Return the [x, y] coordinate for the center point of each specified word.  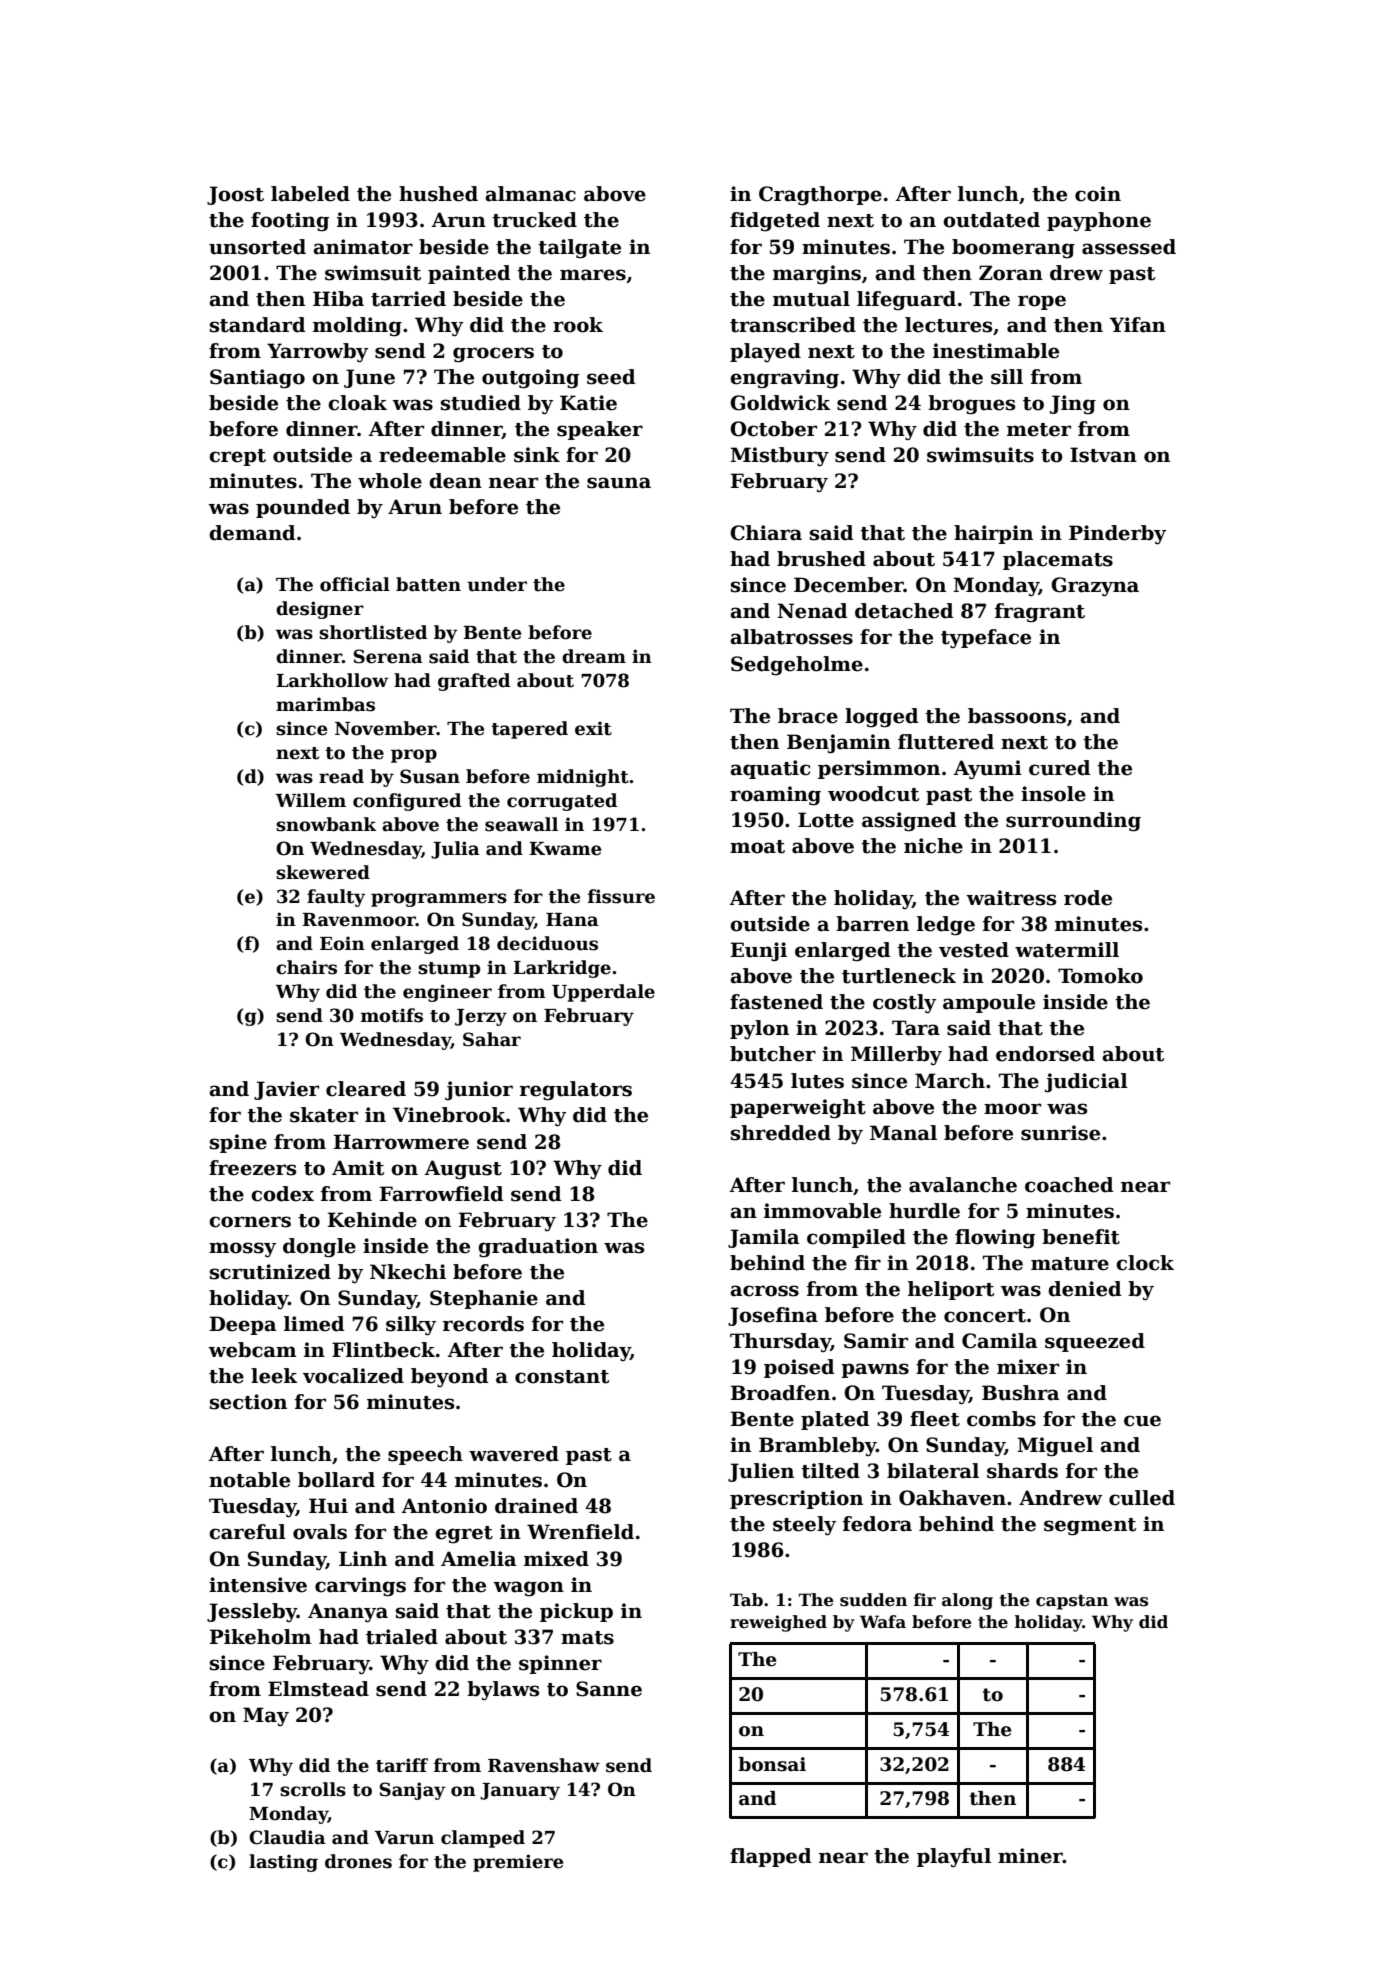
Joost [235, 195]
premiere [518, 1863]
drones [358, 1861]
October [773, 429]
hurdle [924, 1211]
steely [804, 1526]
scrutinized [270, 1272]
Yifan [1137, 325]
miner [1030, 1856]
